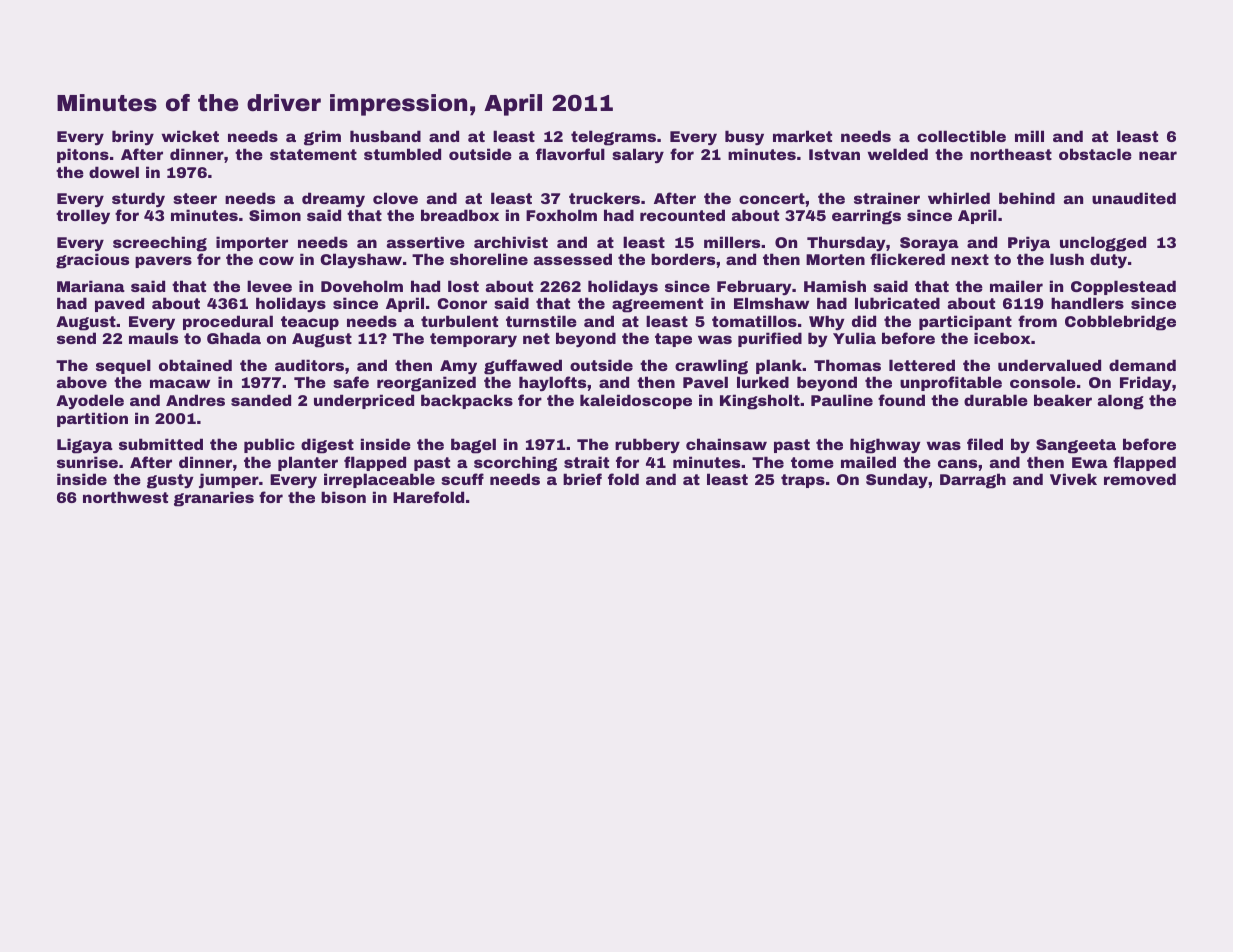 This image has width=1233, height=952. Describe the element at coordinates (195, 198) in the image. I see `steer` at that location.
